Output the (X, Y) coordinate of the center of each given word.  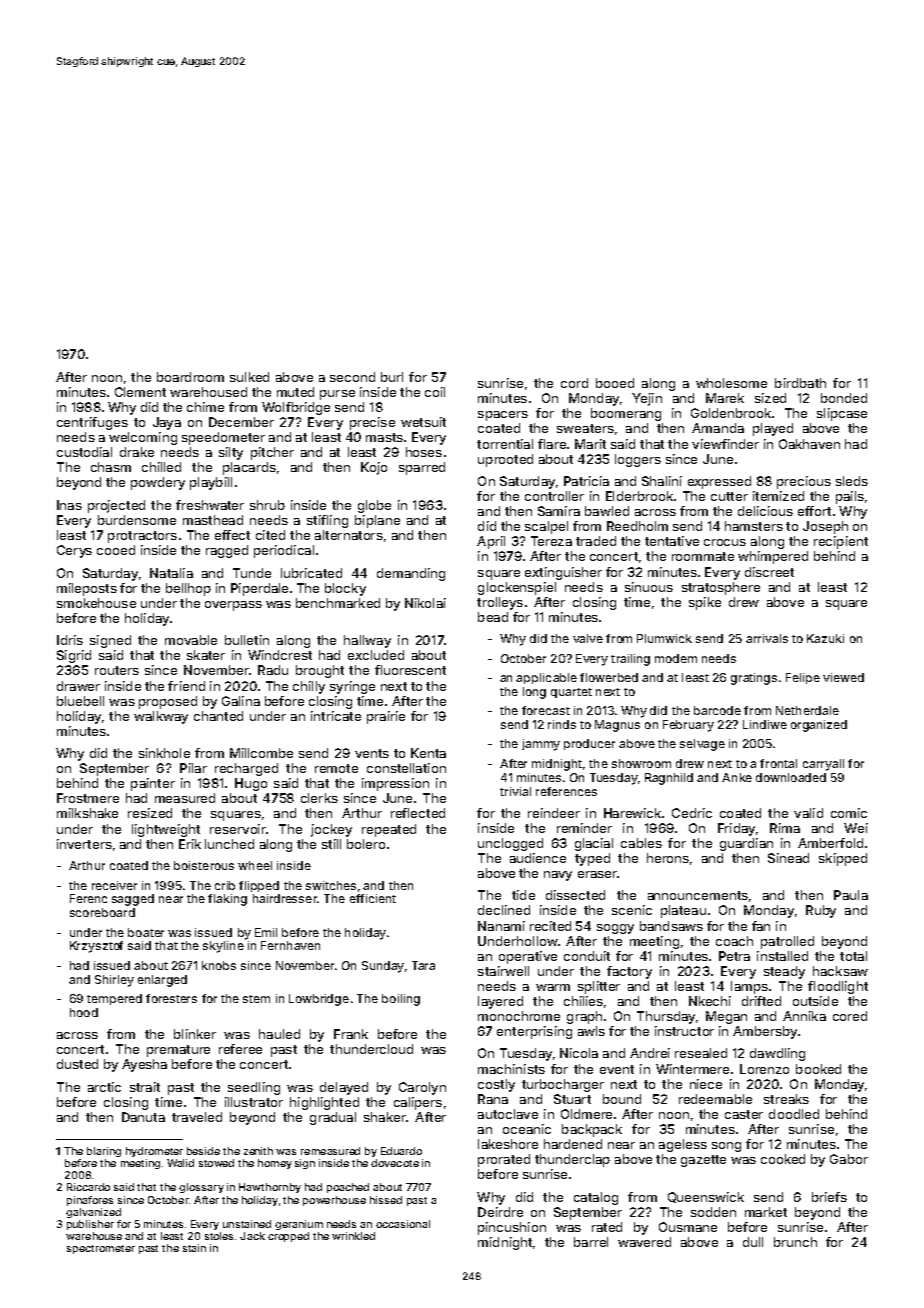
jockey (331, 830)
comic (849, 813)
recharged (246, 769)
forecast (546, 710)
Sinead (788, 858)
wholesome (731, 383)
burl (392, 377)
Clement (140, 392)
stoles (219, 1236)
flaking (227, 900)
